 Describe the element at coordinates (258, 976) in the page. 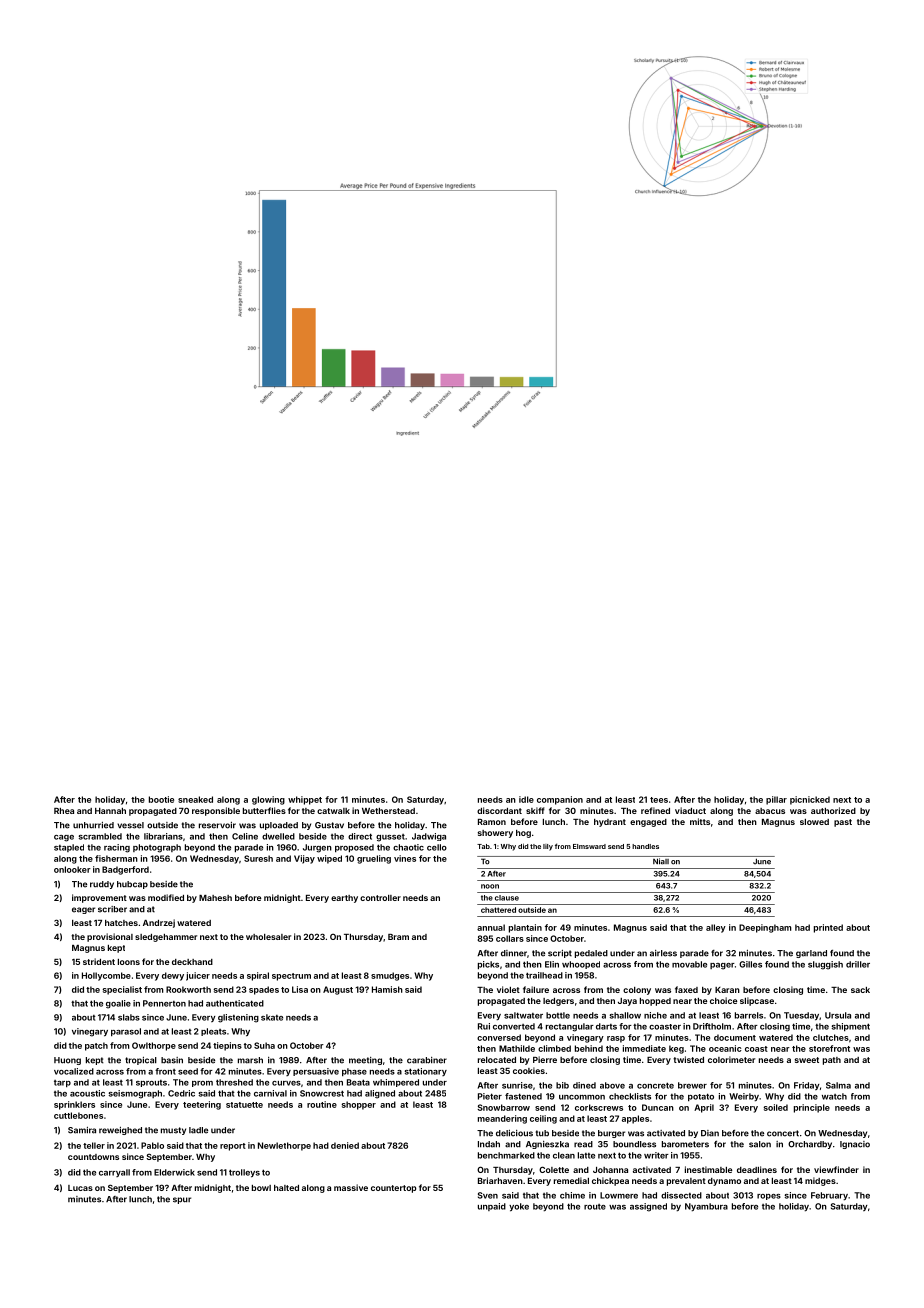

I see `spiral` at that location.
